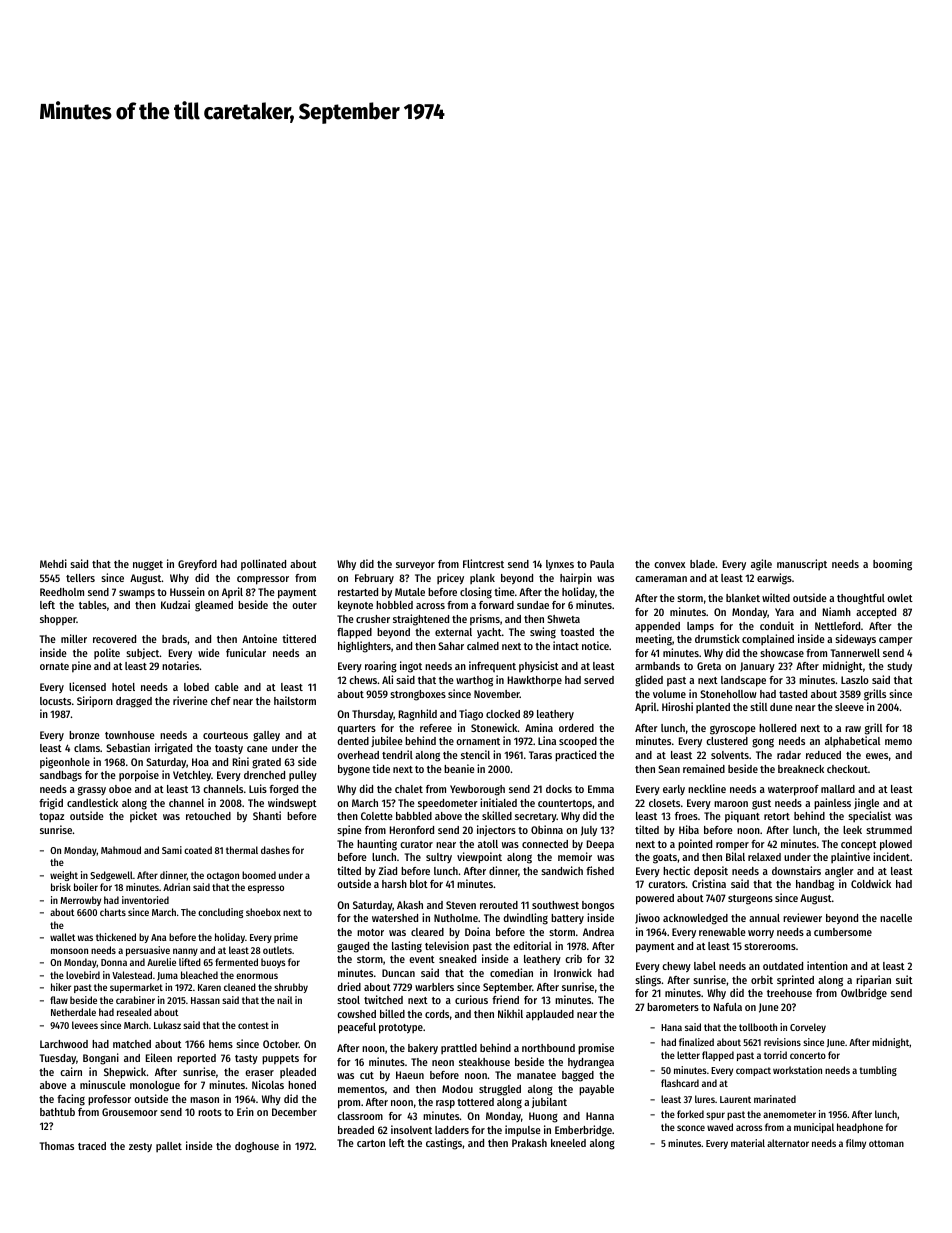  What do you see at coordinates (475, 754) in the screenshot?
I see `stencil` at bounding box center [475, 754].
